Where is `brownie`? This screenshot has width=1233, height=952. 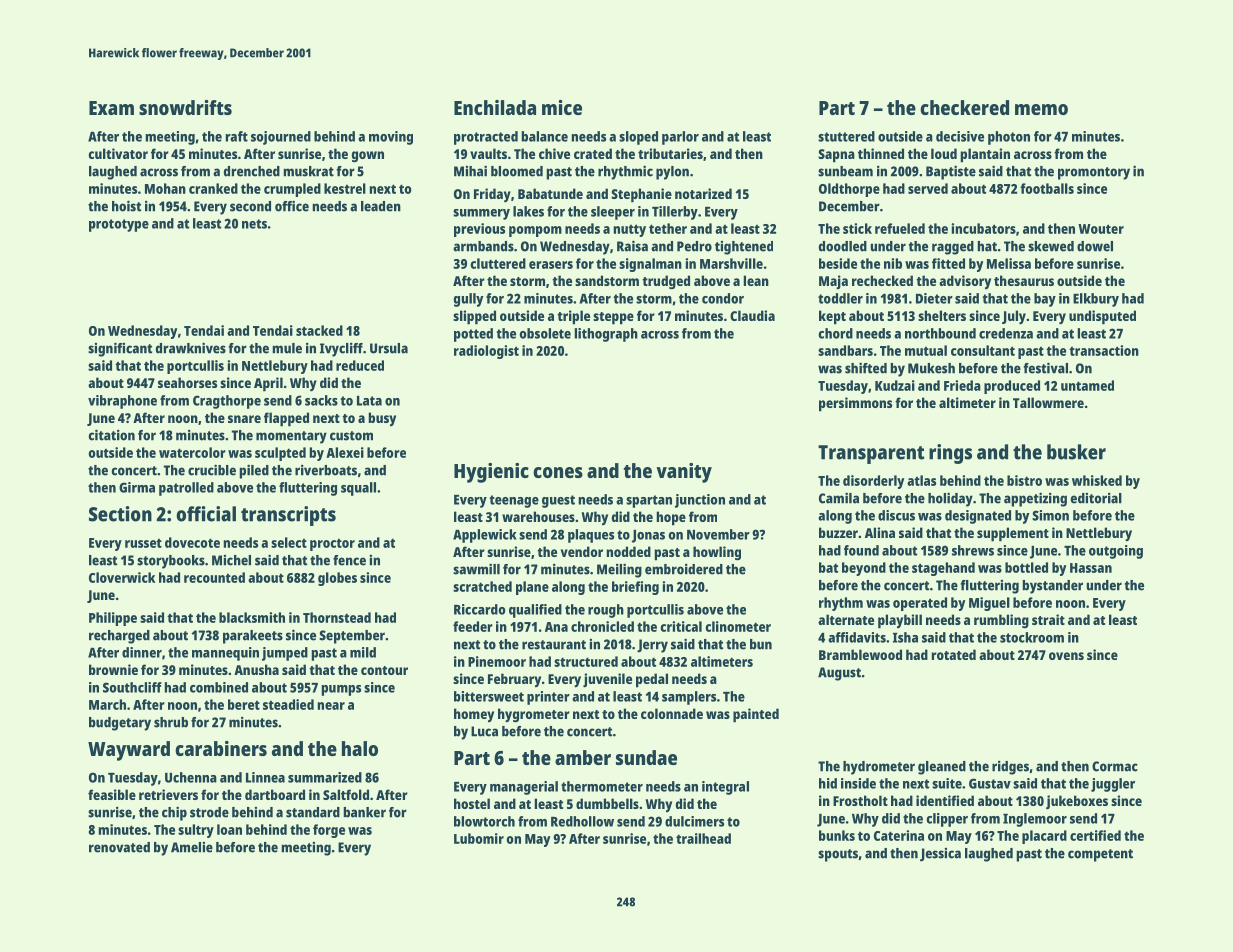 brownie is located at coordinates (113, 669).
